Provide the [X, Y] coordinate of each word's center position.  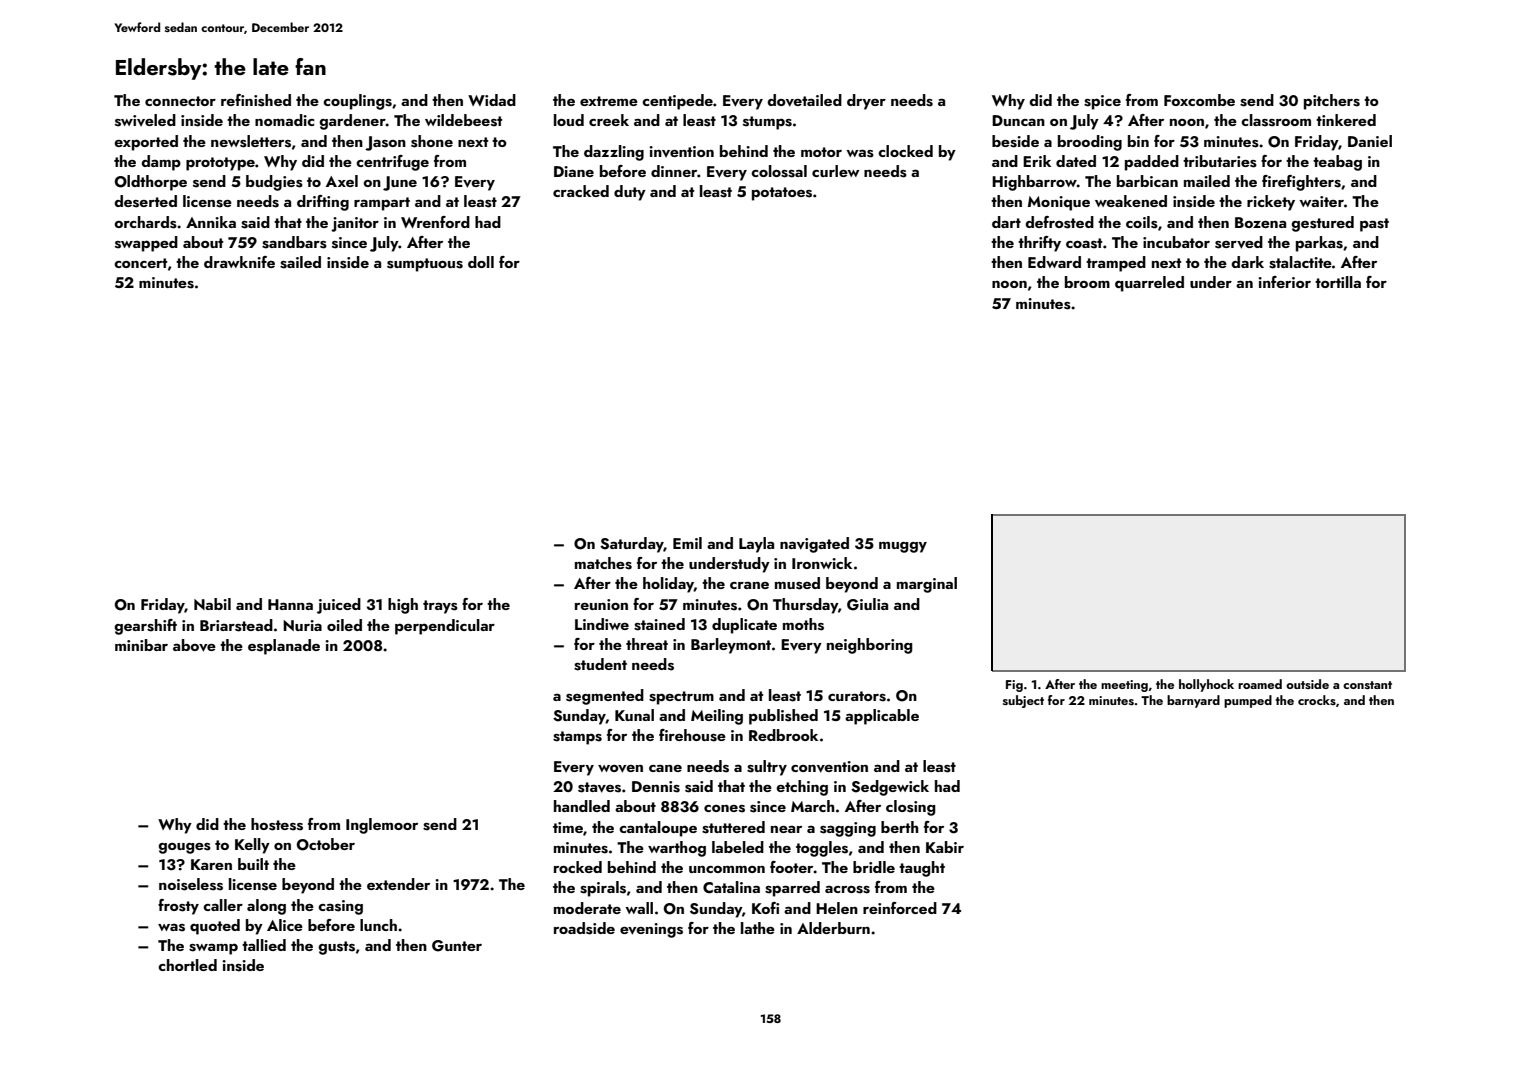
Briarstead [236, 625]
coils [1142, 222]
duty [630, 193]
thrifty [1039, 244]
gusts [336, 948]
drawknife [239, 262]
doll [481, 262]
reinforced [900, 908]
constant [1367, 685]
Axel [342, 181]
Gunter [457, 946]
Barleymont [731, 646]
